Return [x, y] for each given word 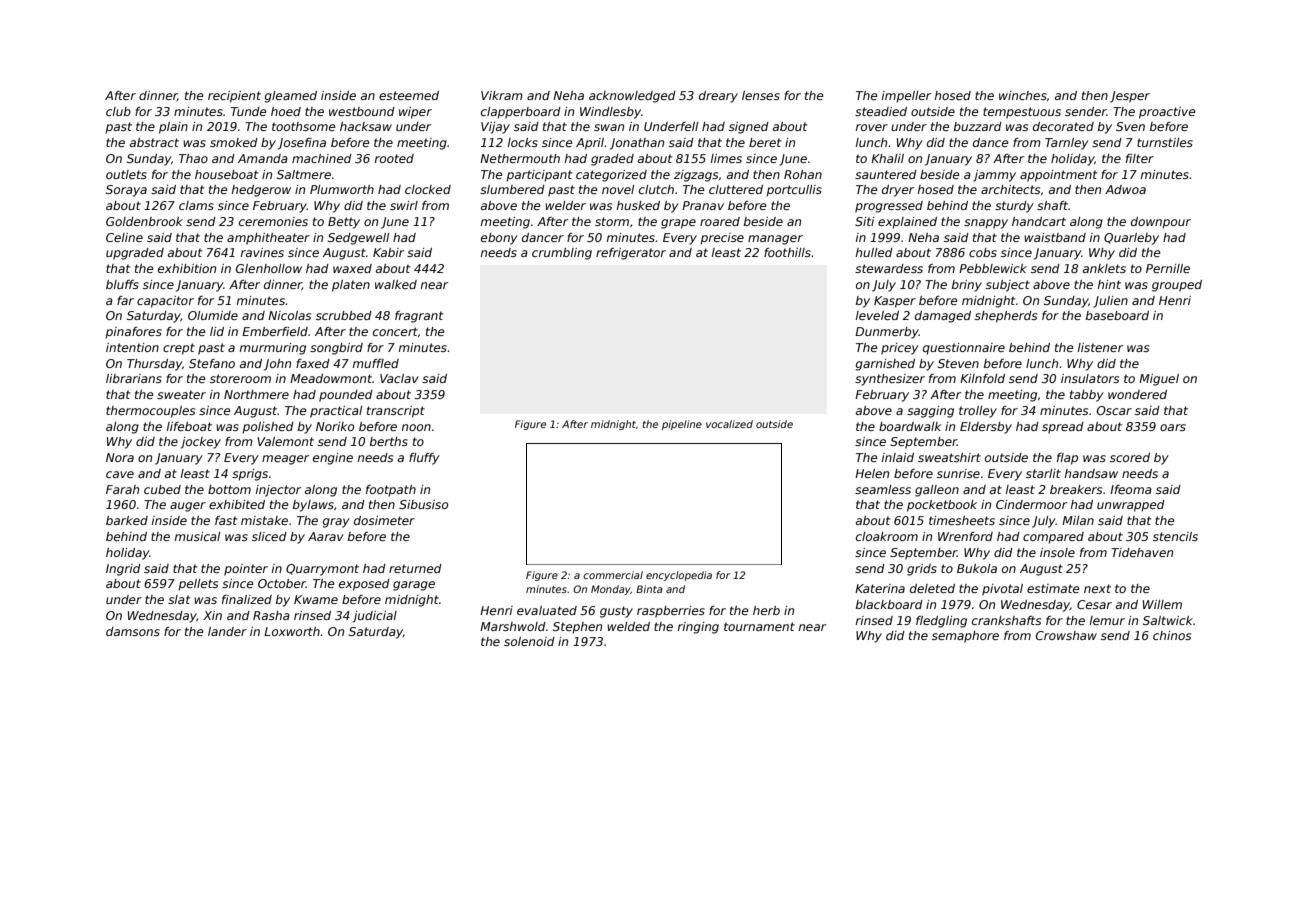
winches [1023, 95]
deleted [932, 588]
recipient [234, 97]
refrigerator [631, 254]
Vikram [502, 95]
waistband [1055, 237]
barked [127, 520]
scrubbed [344, 315]
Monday [611, 590]
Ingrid [123, 570]
